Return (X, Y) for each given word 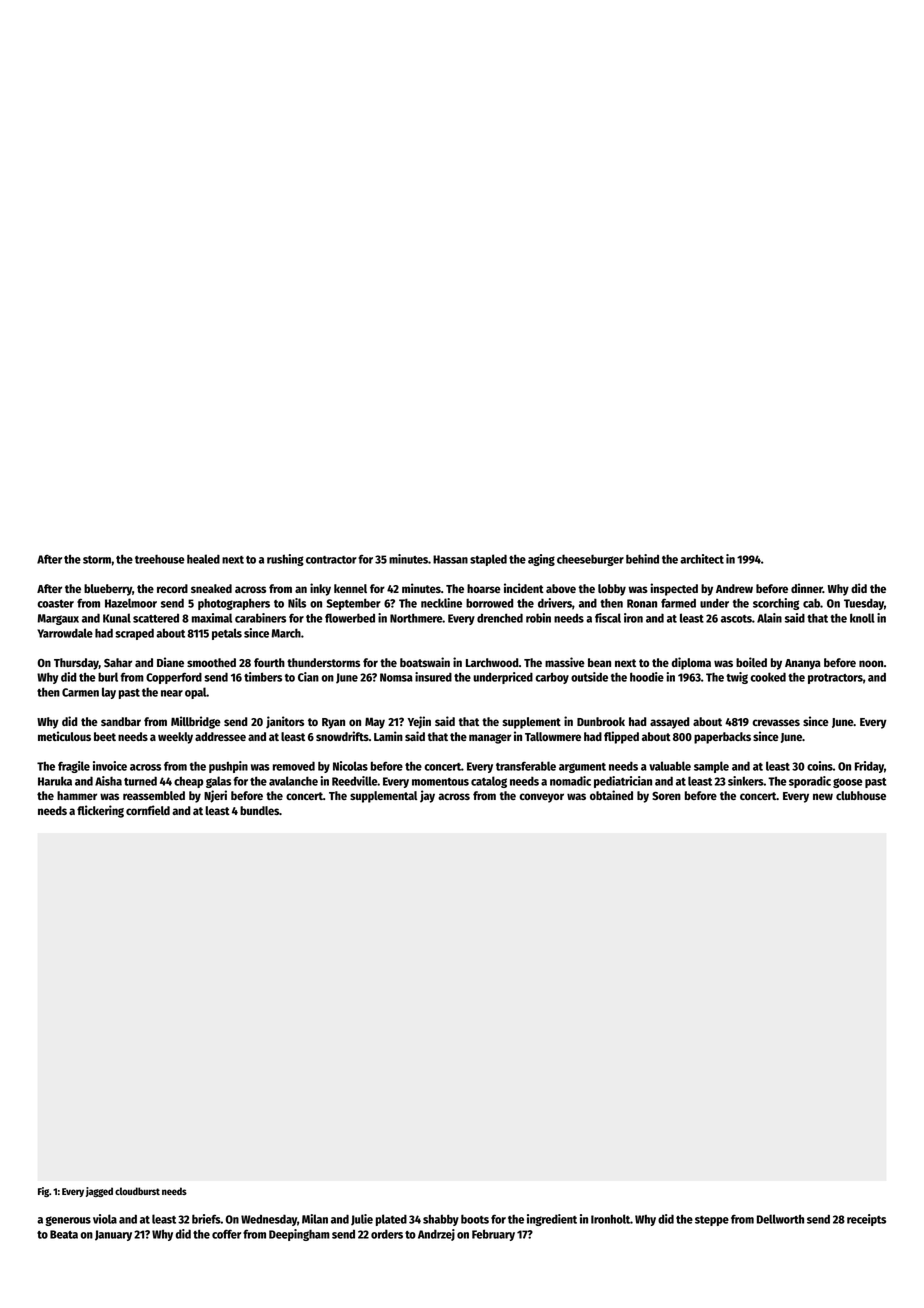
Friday (869, 767)
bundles (259, 810)
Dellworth (780, 1219)
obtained (611, 795)
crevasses (776, 722)
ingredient (552, 1220)
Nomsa (396, 677)
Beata (64, 1234)
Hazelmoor (131, 603)
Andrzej (436, 1235)
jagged (99, 1192)
